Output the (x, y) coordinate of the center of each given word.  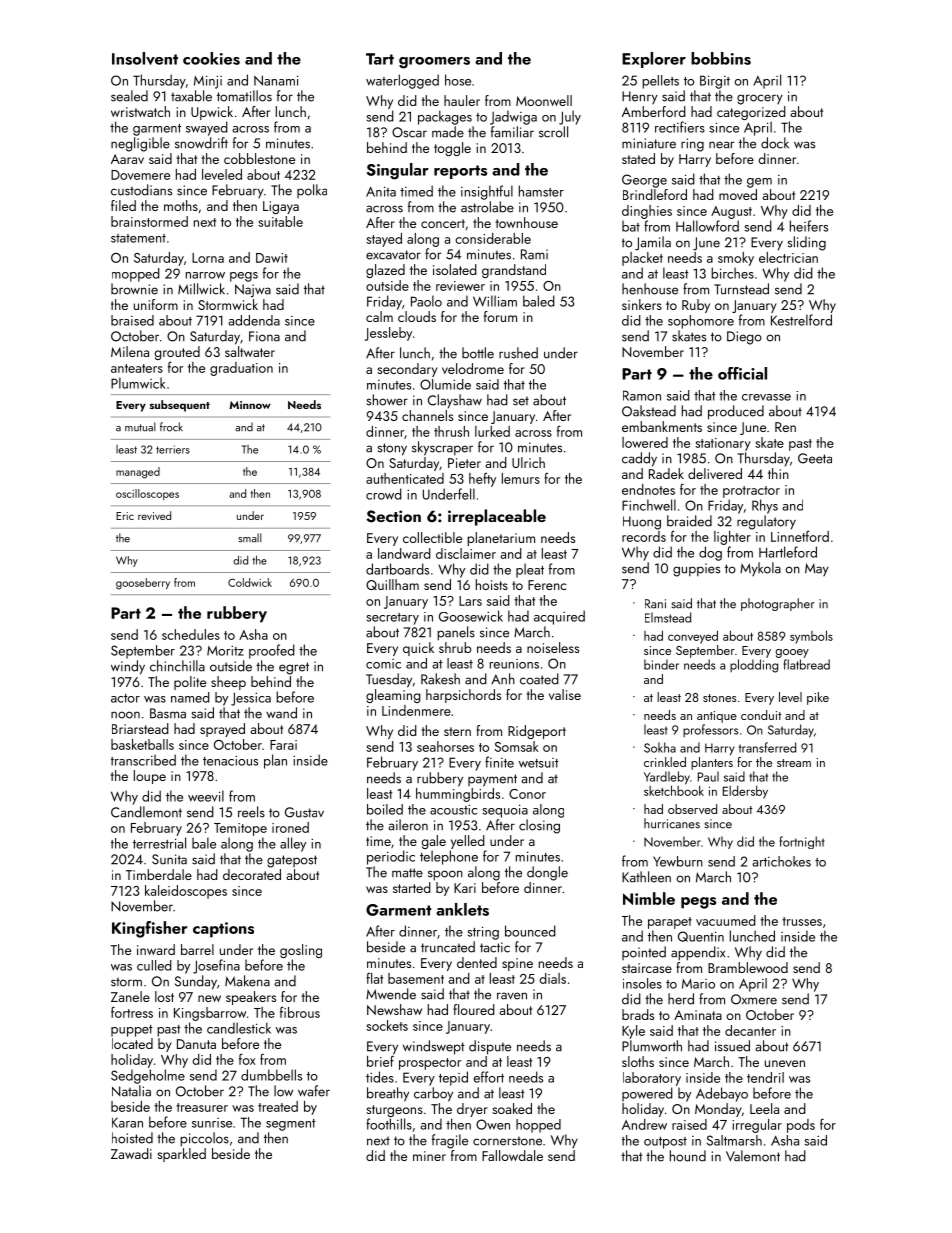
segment (291, 1125)
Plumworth (652, 1046)
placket (642, 259)
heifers (809, 226)
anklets (462, 909)
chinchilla (177, 666)
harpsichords (463, 696)
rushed (518, 353)
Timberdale (159, 874)
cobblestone (259, 158)
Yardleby (667, 778)
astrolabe (487, 207)
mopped (136, 275)
